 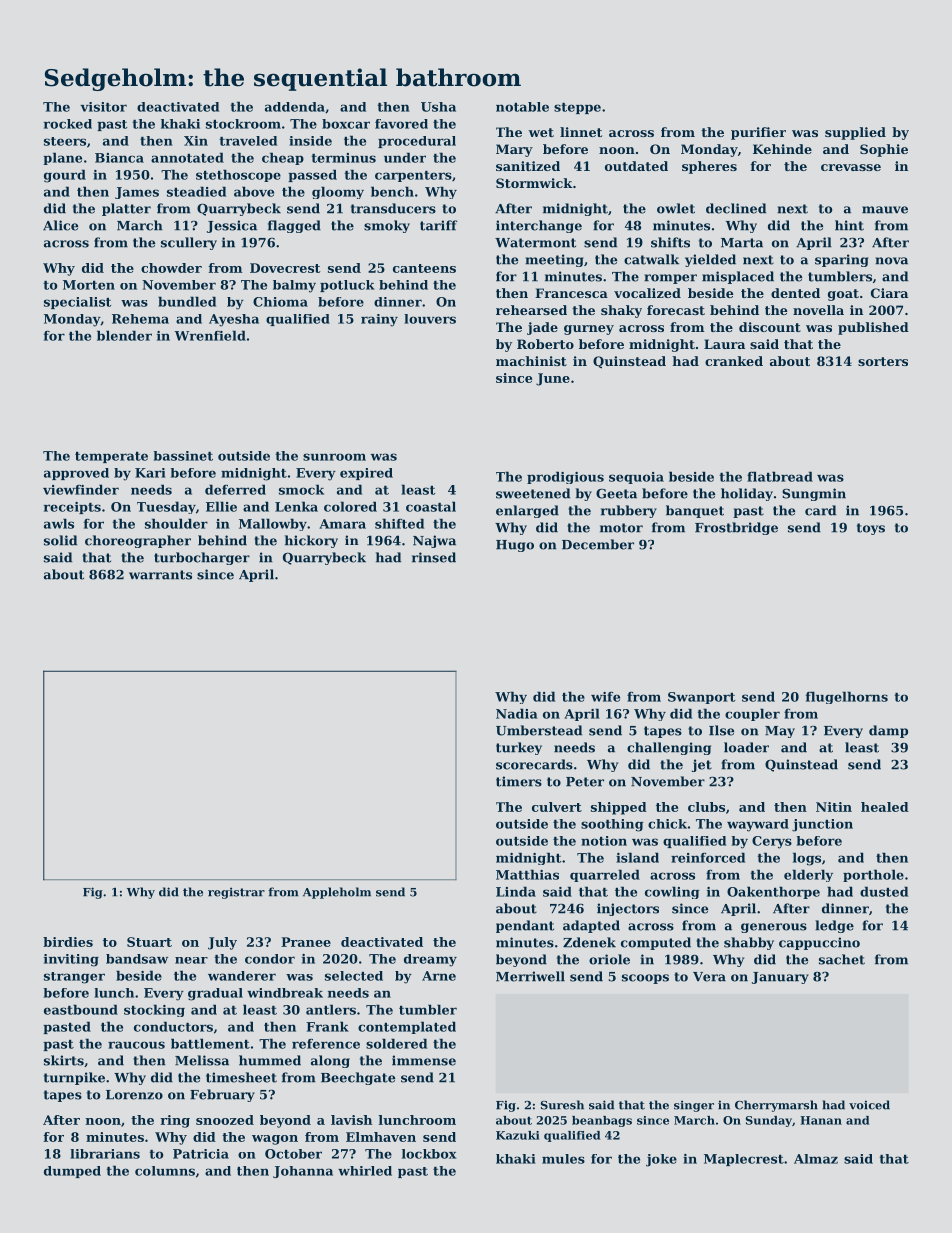 I want to click on purifier, so click(x=758, y=133).
